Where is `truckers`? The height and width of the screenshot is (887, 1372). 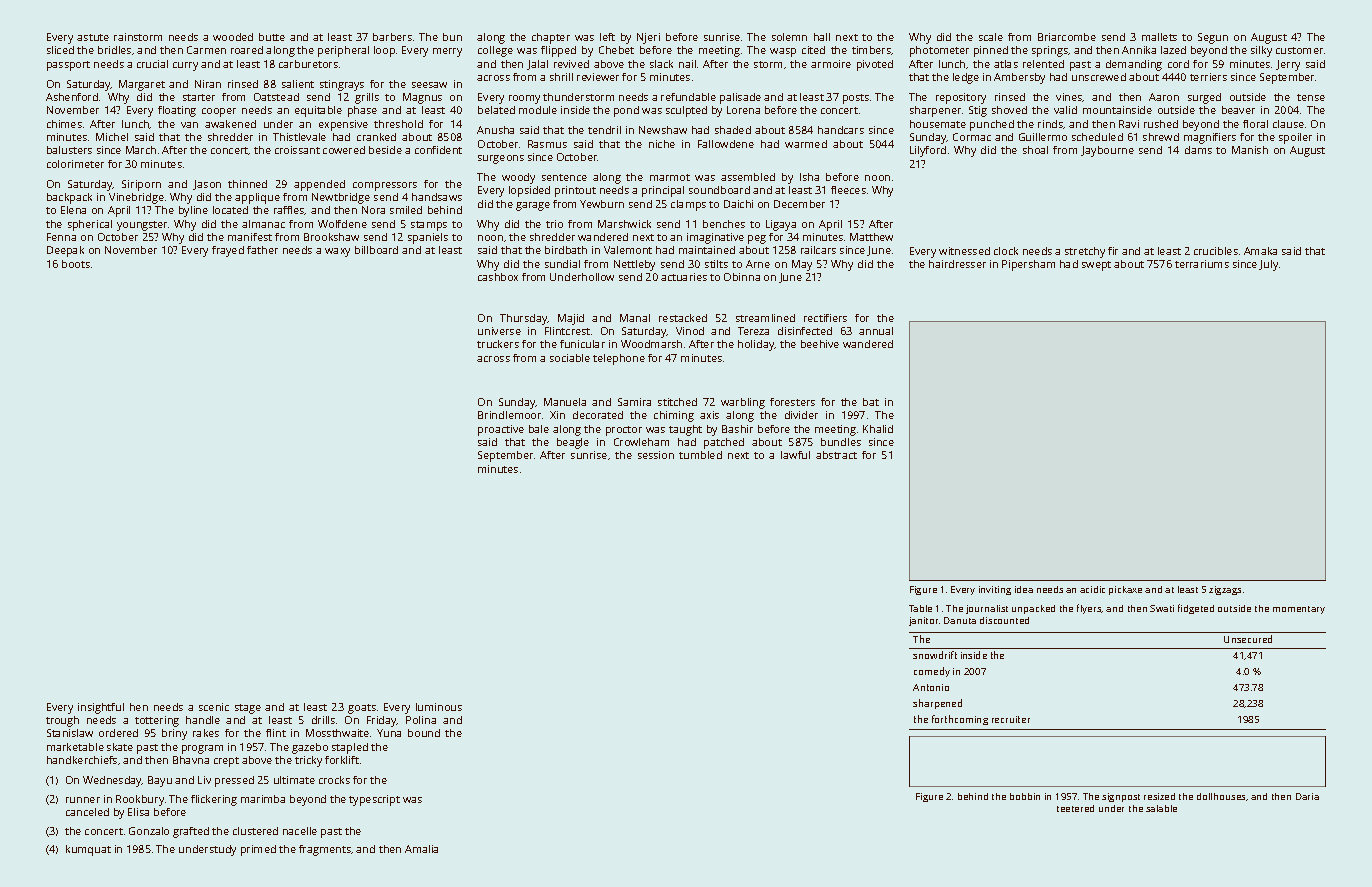 truckers is located at coordinates (498, 344).
